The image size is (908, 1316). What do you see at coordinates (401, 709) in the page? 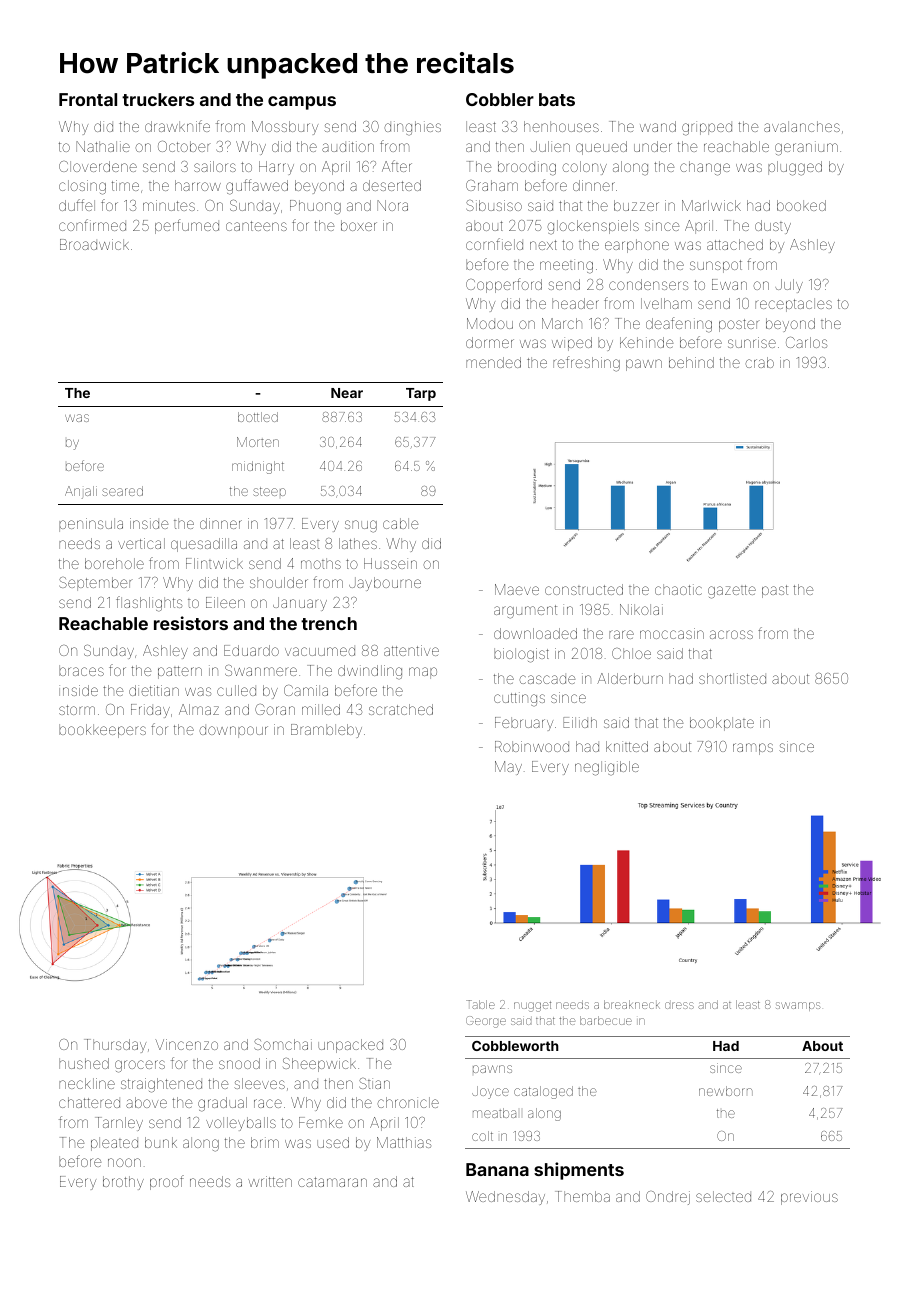
I see `scratched` at bounding box center [401, 709].
